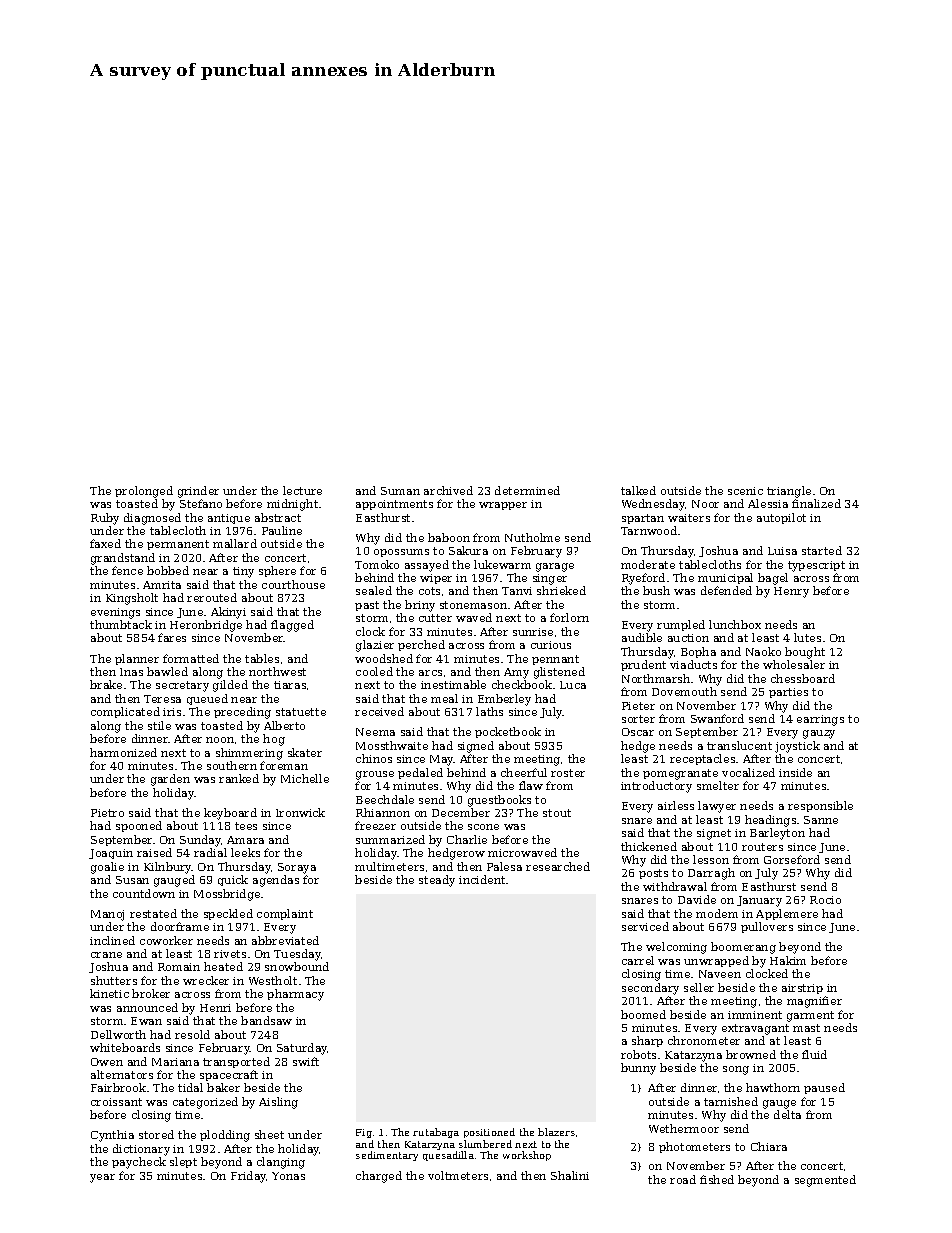 The height and width of the screenshot is (1233, 952). Describe the element at coordinates (436, 1133) in the screenshot. I see `rutabaga` at that location.
